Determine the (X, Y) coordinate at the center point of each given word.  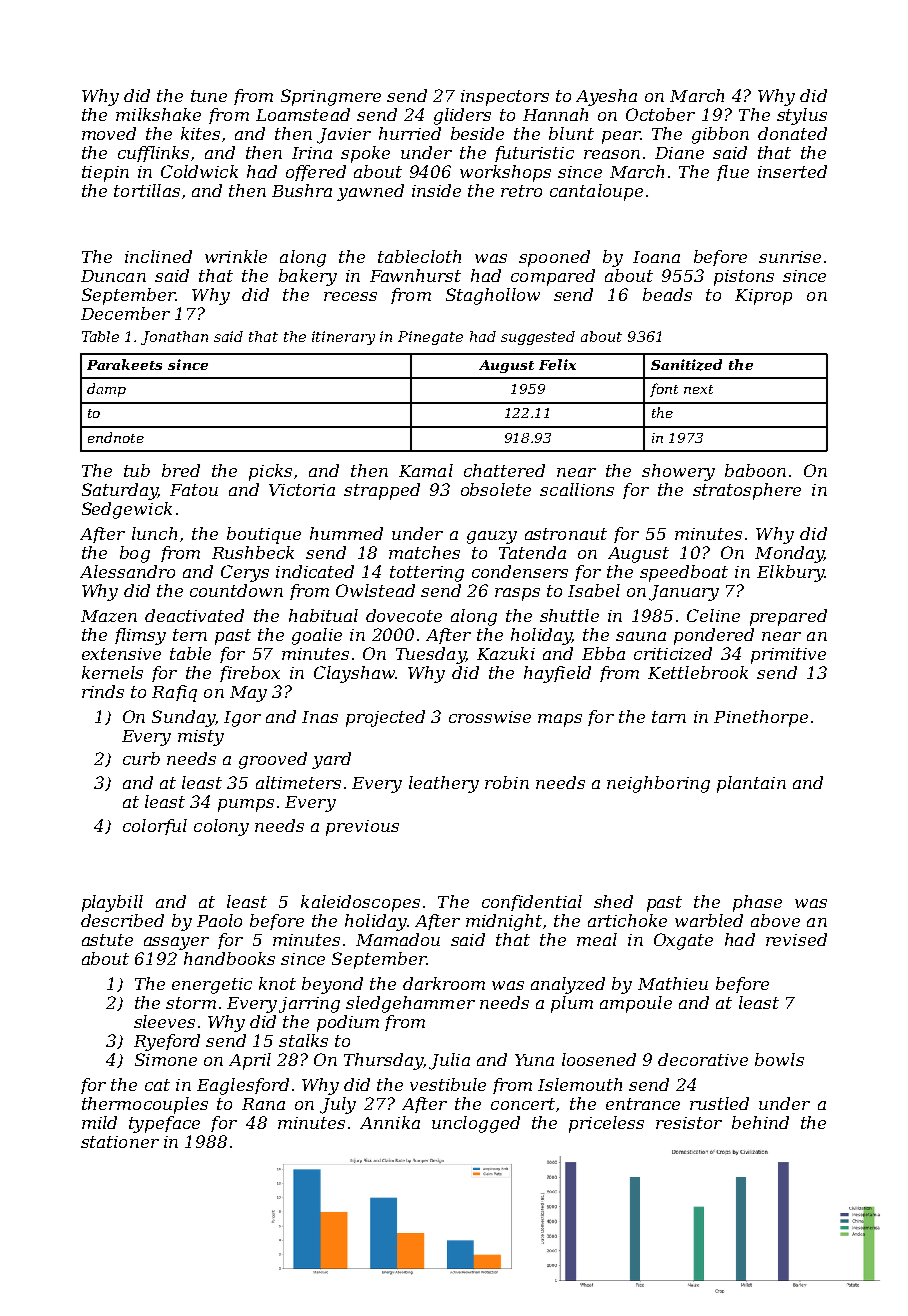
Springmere (331, 97)
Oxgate (683, 941)
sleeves (164, 1021)
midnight (504, 922)
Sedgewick (127, 510)
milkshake (158, 114)
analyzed (568, 985)
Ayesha (606, 97)
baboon (755, 470)
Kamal (426, 470)
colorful (155, 827)
